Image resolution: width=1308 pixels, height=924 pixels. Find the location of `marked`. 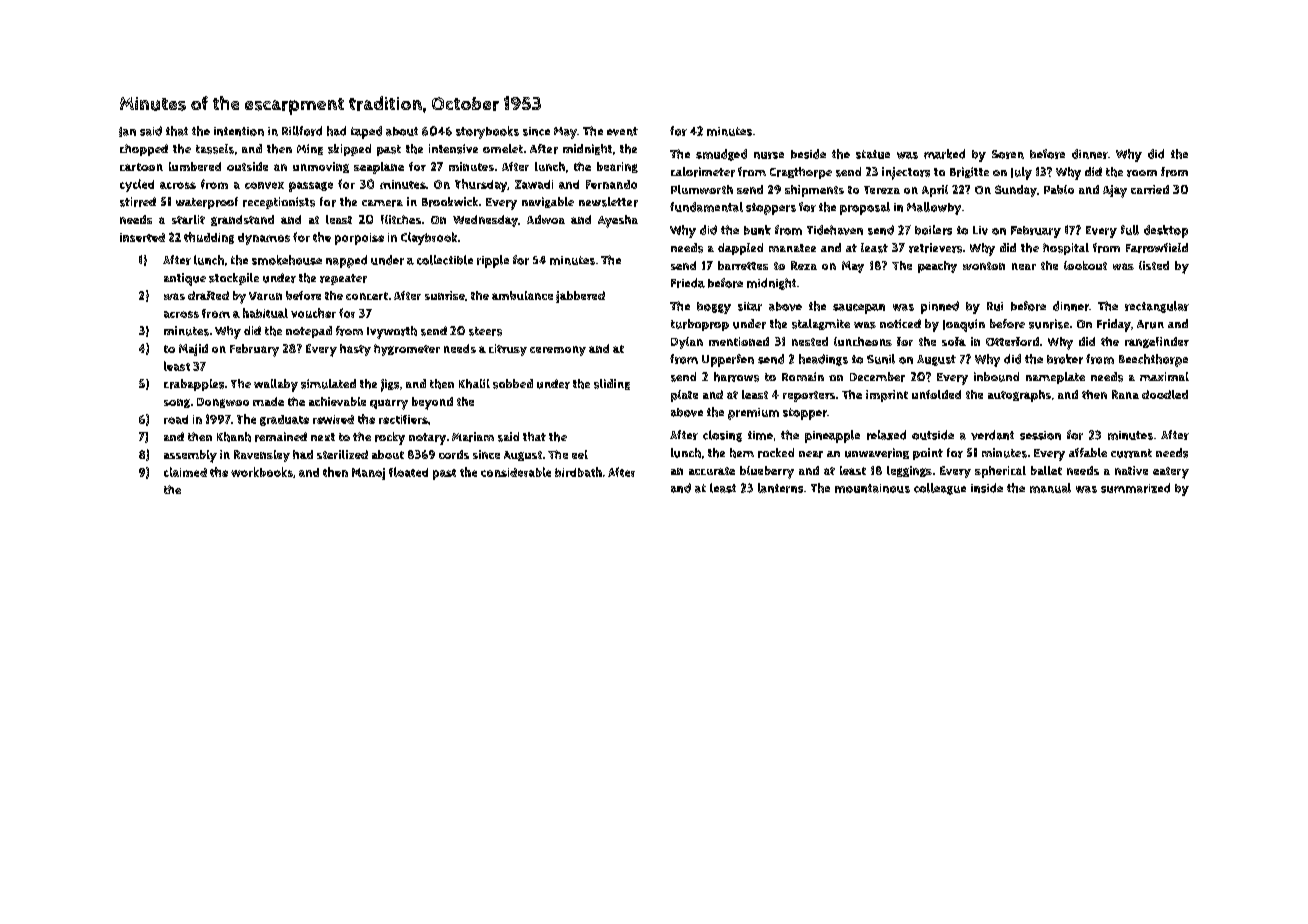

marked is located at coordinates (944, 154).
